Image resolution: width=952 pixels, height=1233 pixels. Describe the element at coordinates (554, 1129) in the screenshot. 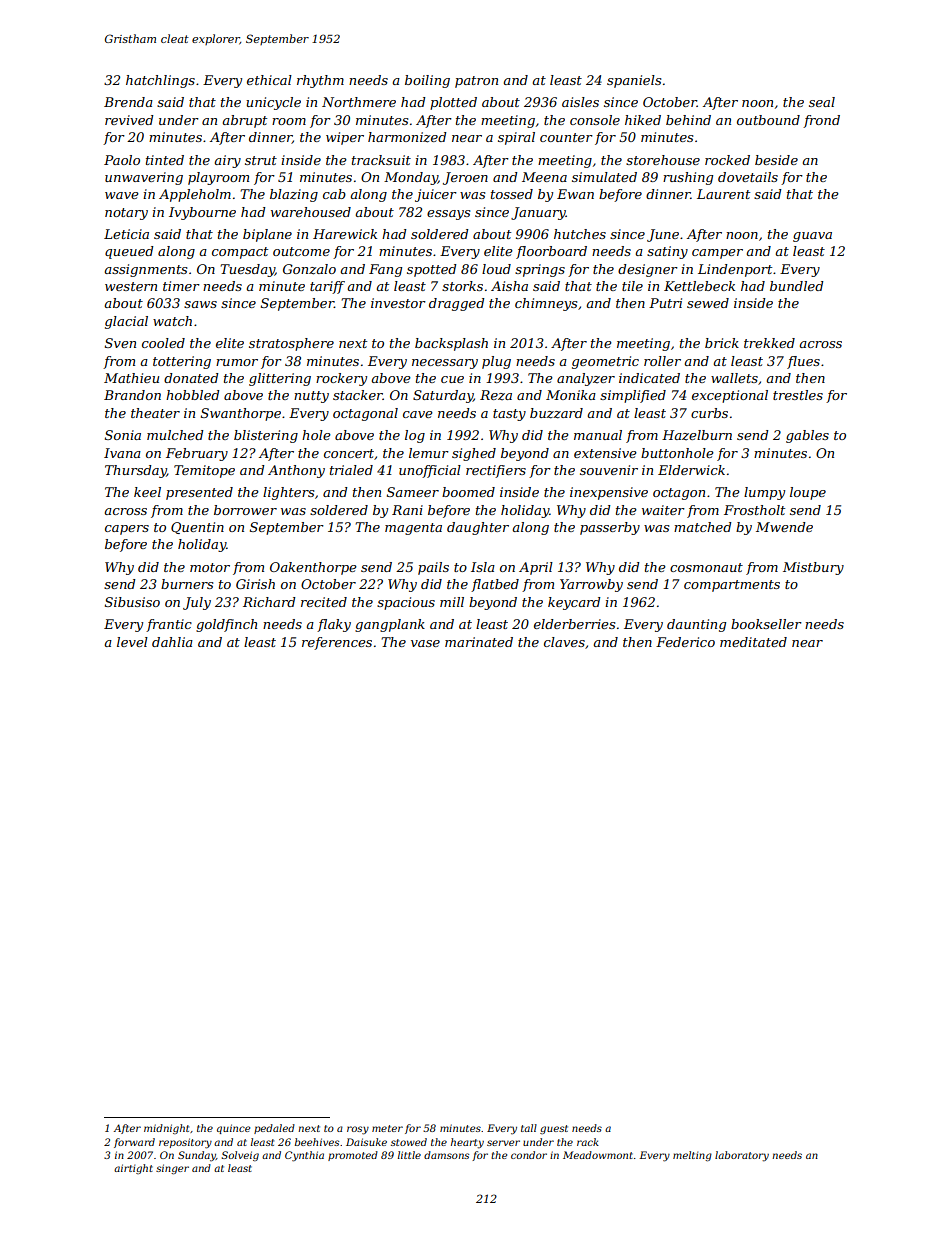

I see `guest` at that location.
